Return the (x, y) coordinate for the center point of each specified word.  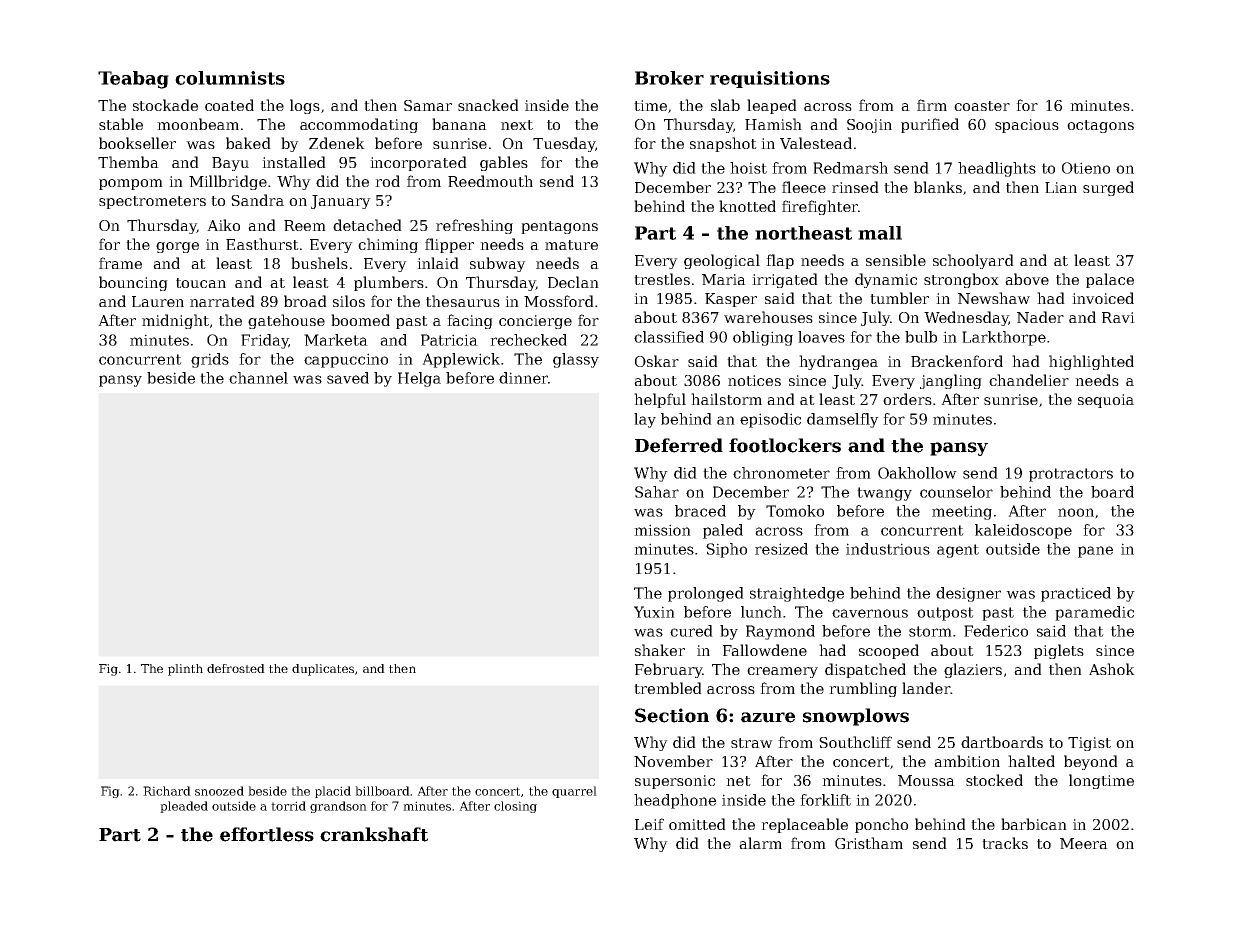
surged (1108, 188)
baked (248, 143)
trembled (668, 688)
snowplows (856, 717)
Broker (669, 78)
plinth (185, 670)
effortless (267, 834)
